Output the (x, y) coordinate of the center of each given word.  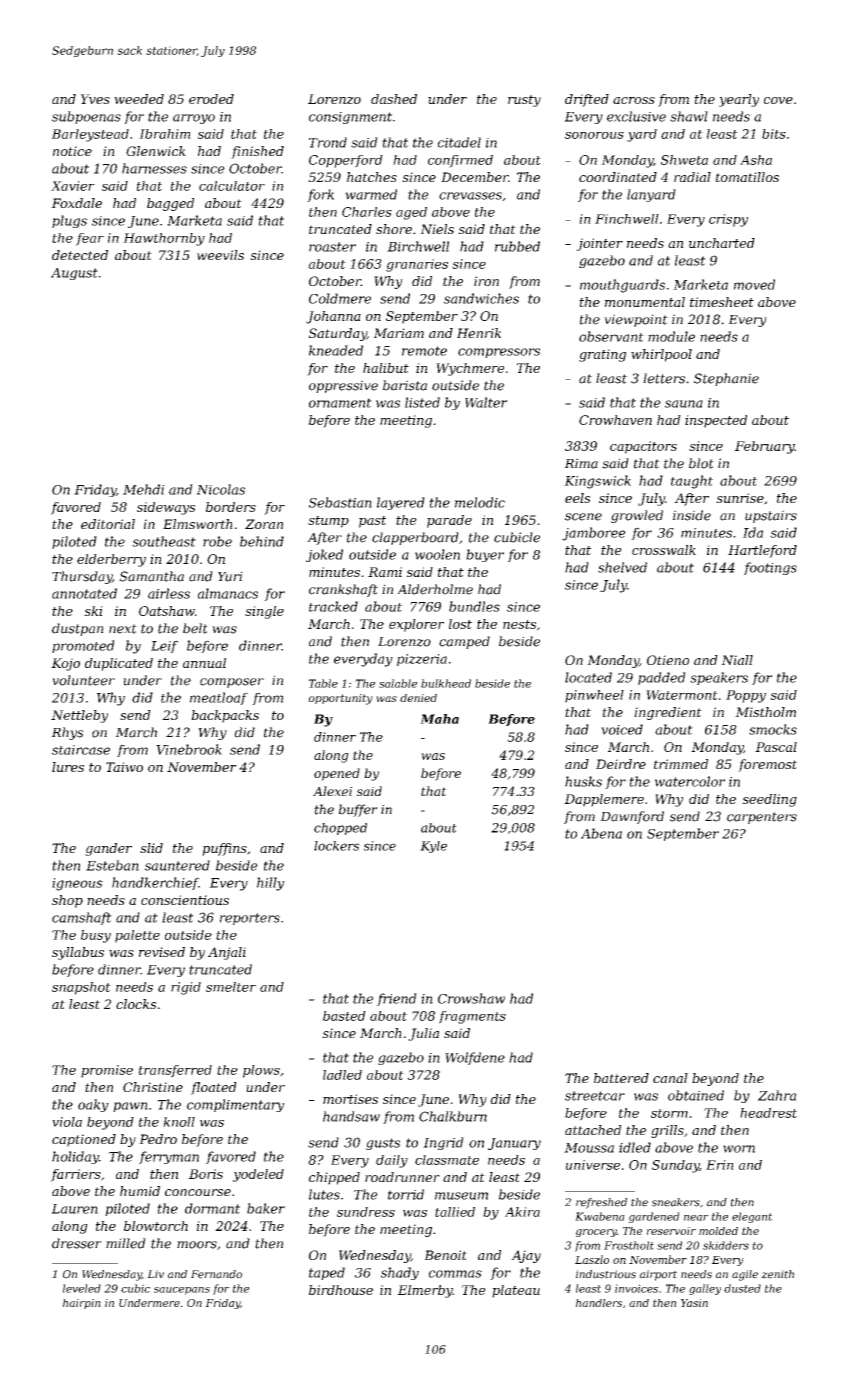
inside (692, 515)
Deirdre (621, 764)
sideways (166, 508)
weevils (220, 255)
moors (197, 1245)
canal (670, 1078)
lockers (336, 846)
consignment (350, 118)
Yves (95, 99)
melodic (480, 502)
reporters (250, 919)
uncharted (722, 243)
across (634, 100)
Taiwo (124, 767)
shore (394, 229)
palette (137, 936)
